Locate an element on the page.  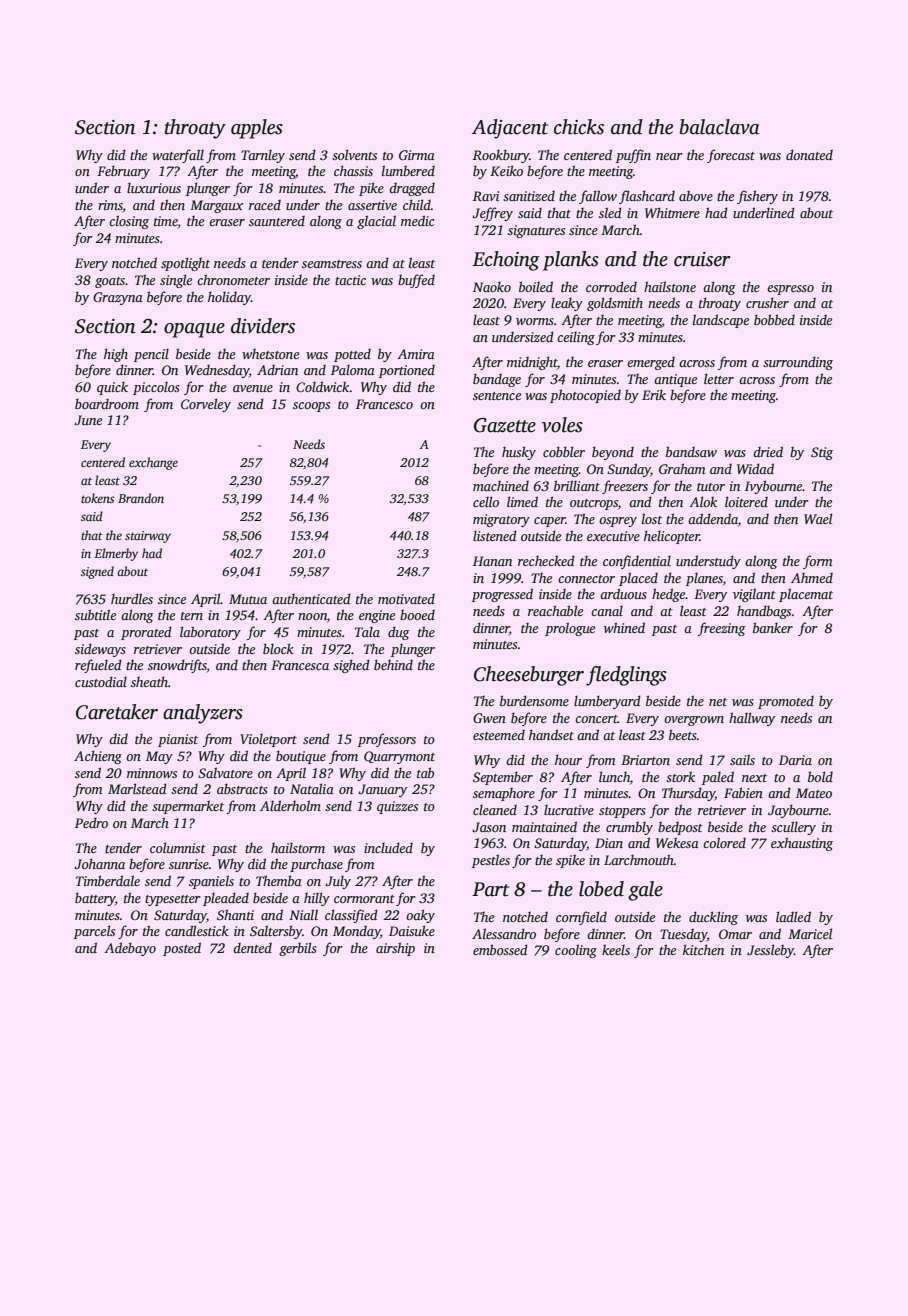
Mutua is located at coordinates (248, 599).
